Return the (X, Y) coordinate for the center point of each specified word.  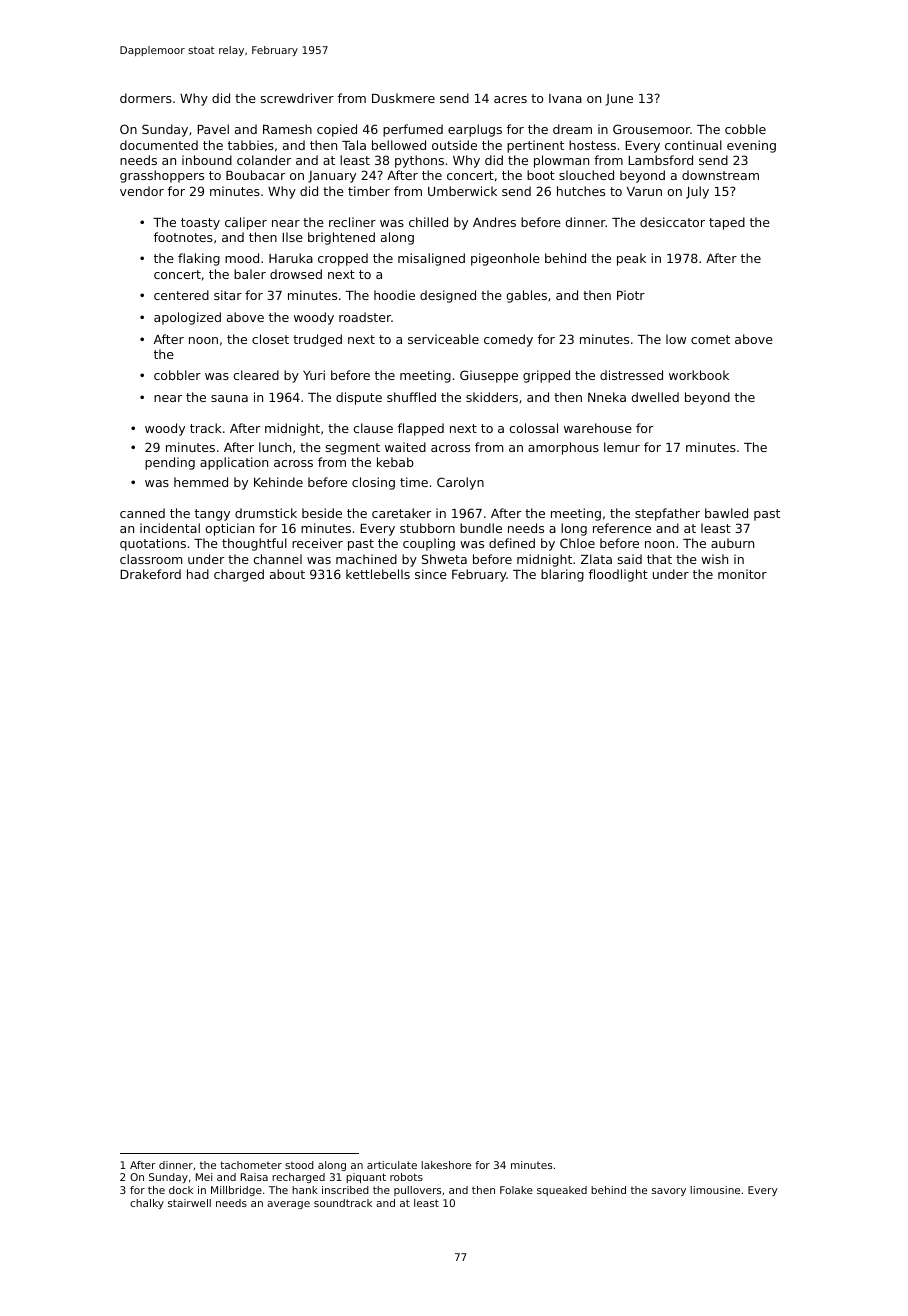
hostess (592, 145)
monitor (742, 574)
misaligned (431, 259)
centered (181, 295)
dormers (146, 98)
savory (669, 1192)
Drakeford (150, 574)
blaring (562, 575)
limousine (715, 1190)
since (431, 574)
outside (454, 145)
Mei (204, 1177)
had (198, 574)
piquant (366, 1178)
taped (727, 223)
